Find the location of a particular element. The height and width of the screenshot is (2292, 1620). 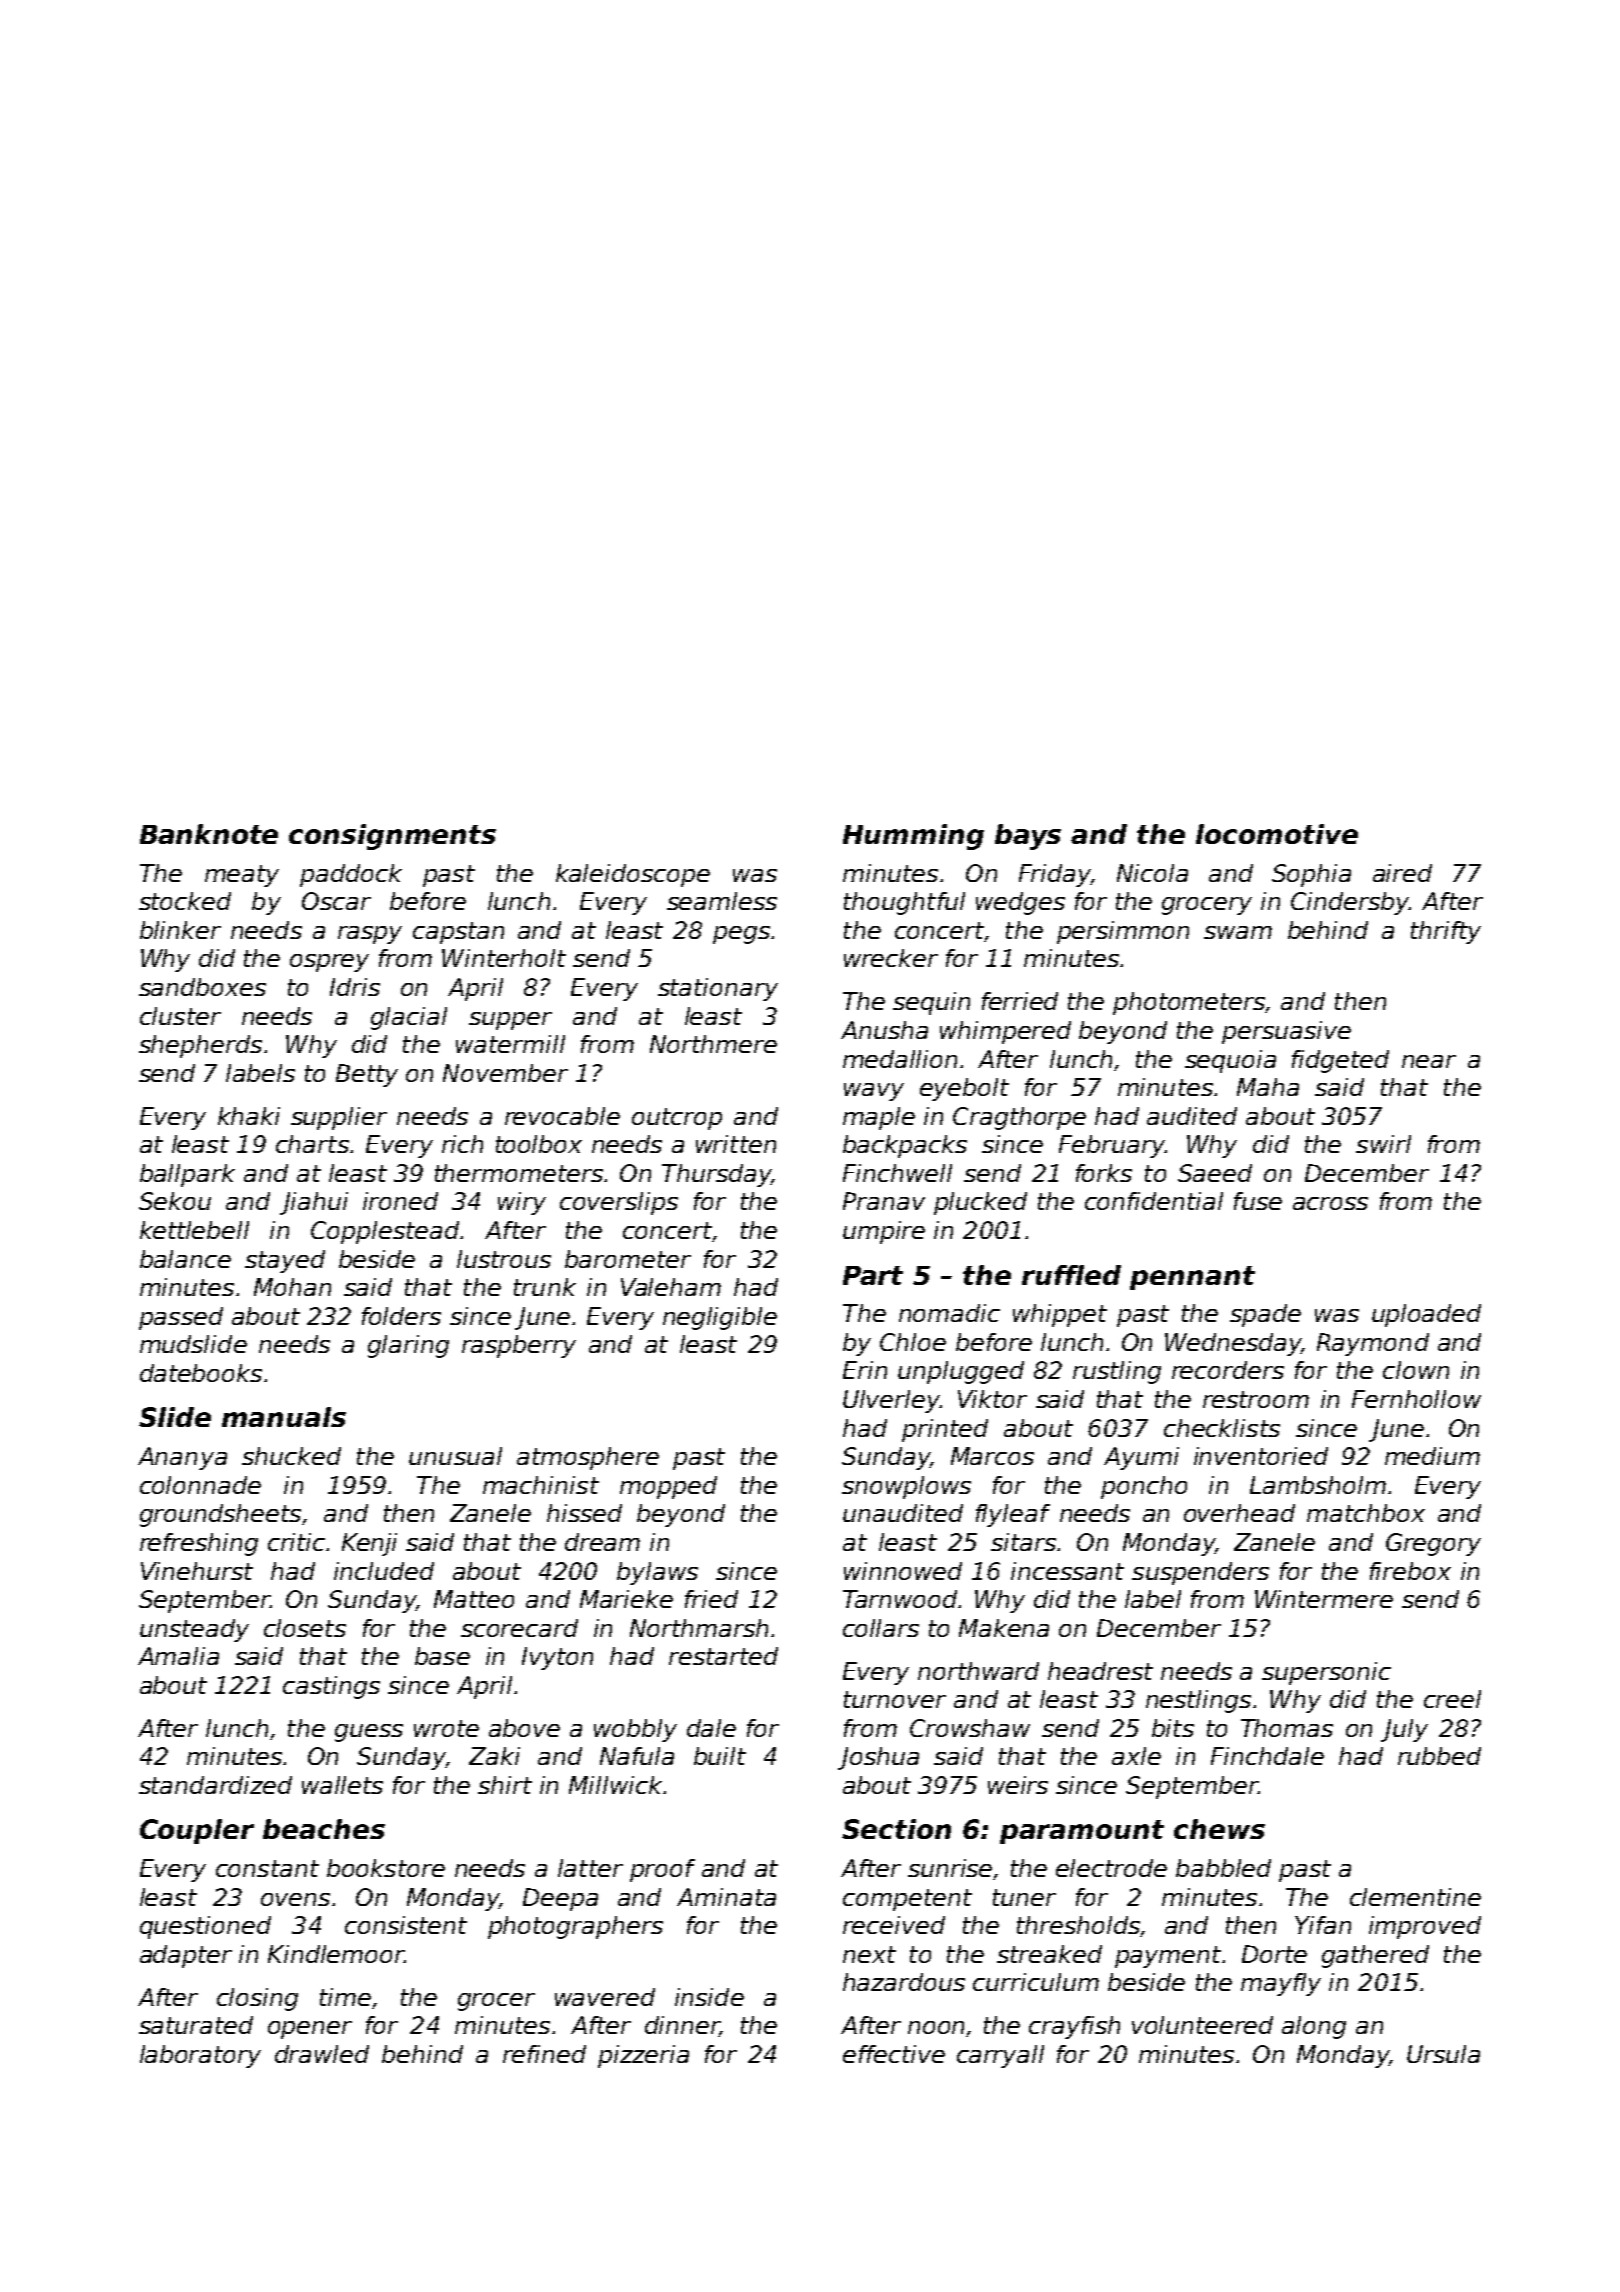

Vinehurst is located at coordinates (197, 1571).
